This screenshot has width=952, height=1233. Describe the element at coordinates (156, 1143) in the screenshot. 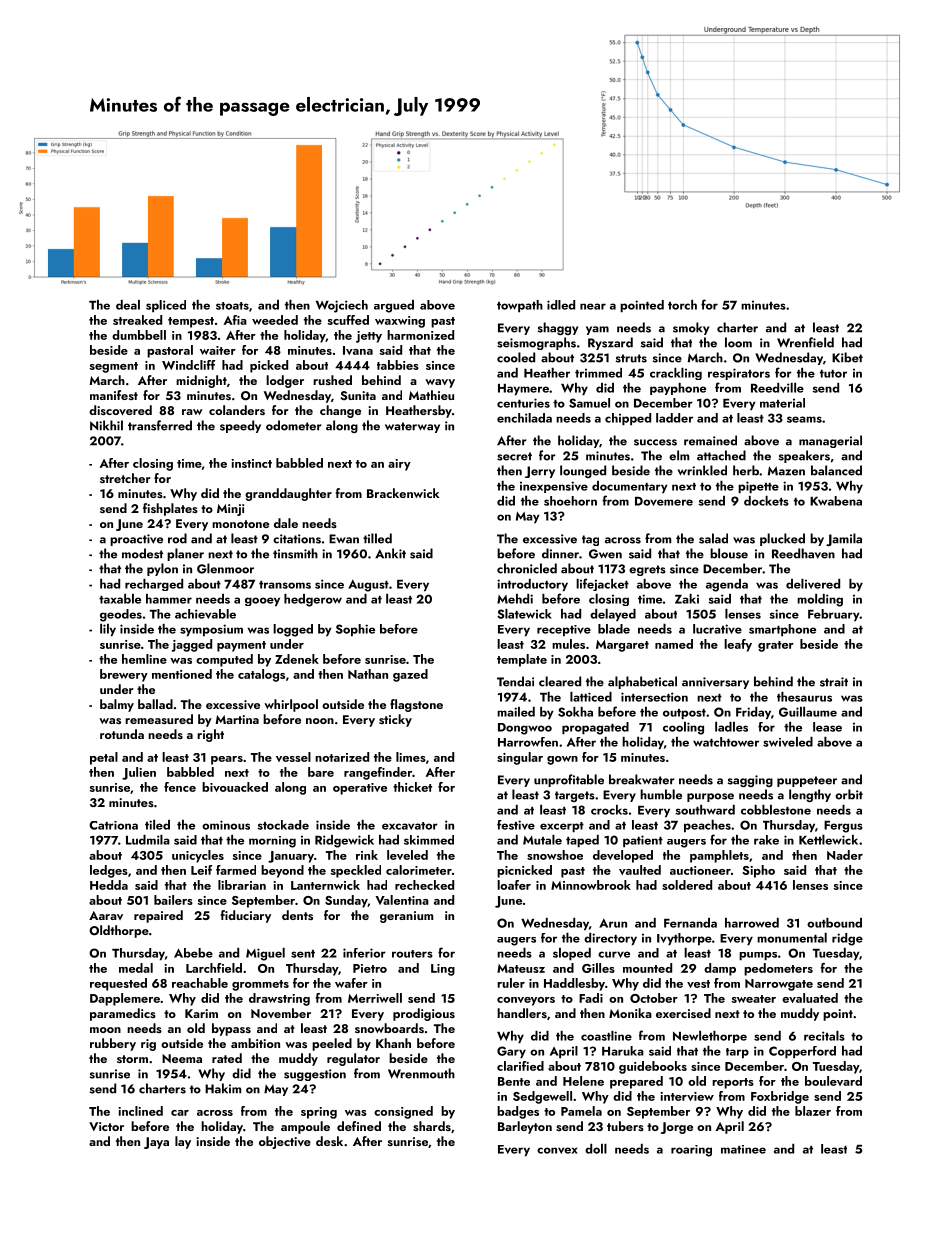

I see `Jaya` at that location.
